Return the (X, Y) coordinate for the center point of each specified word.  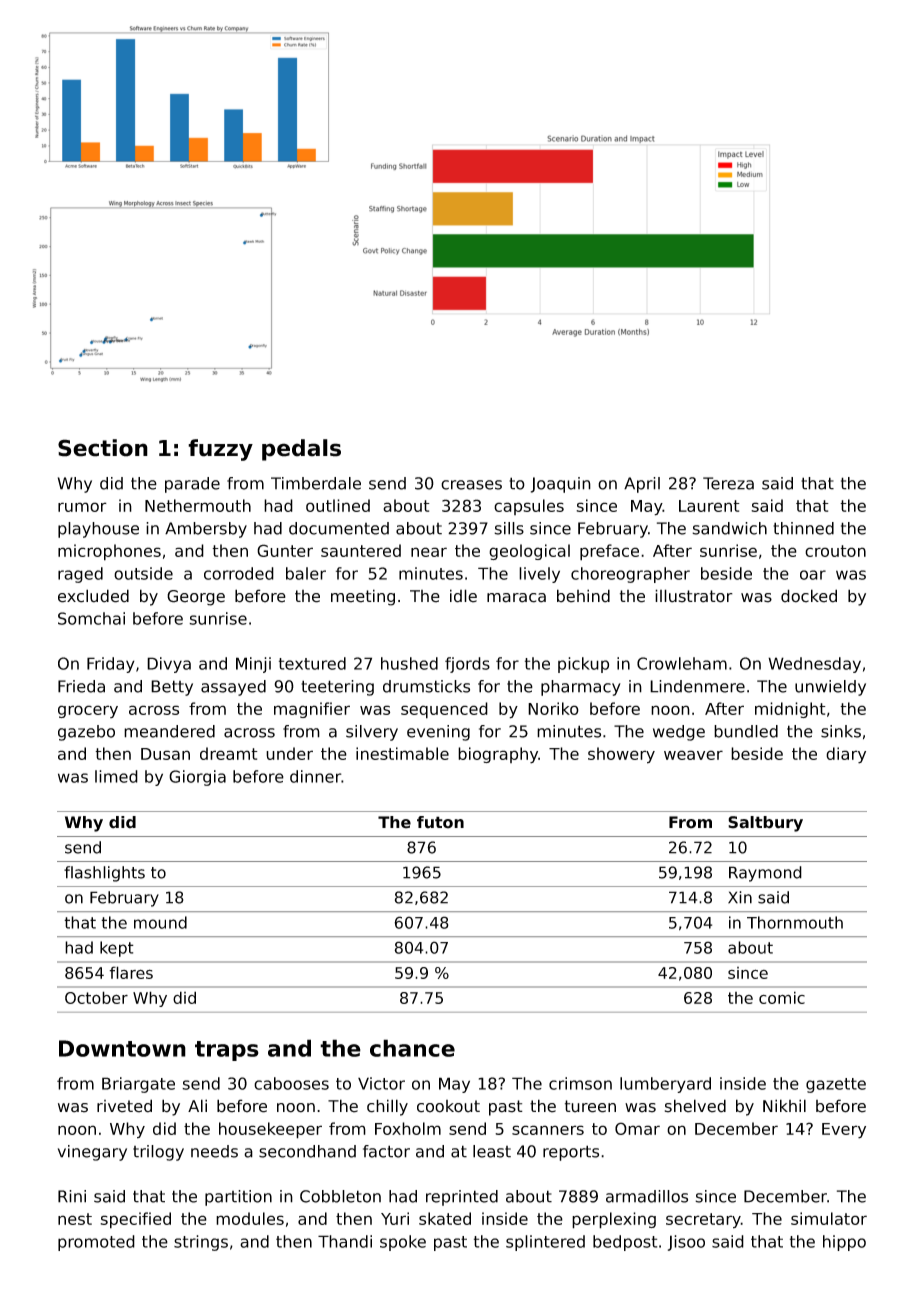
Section (103, 448)
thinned (803, 528)
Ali (197, 1105)
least (492, 1151)
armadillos (647, 1196)
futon (440, 822)
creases (471, 485)
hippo (844, 1243)
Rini (72, 1196)
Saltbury (765, 824)
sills (509, 528)
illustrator (694, 596)
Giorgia (197, 778)
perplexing (614, 1220)
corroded (239, 573)
